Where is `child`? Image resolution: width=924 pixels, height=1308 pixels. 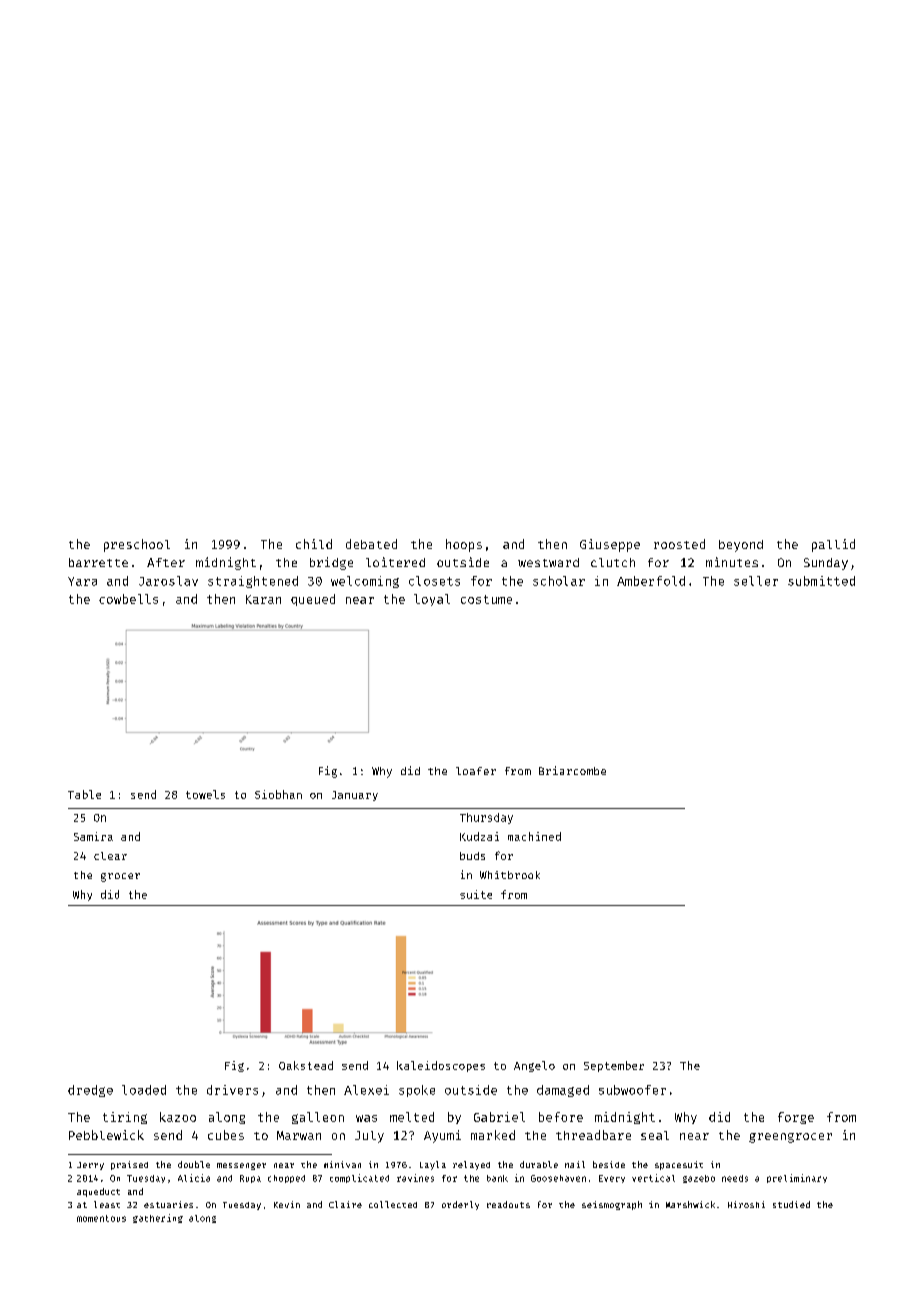 child is located at coordinates (314, 544).
